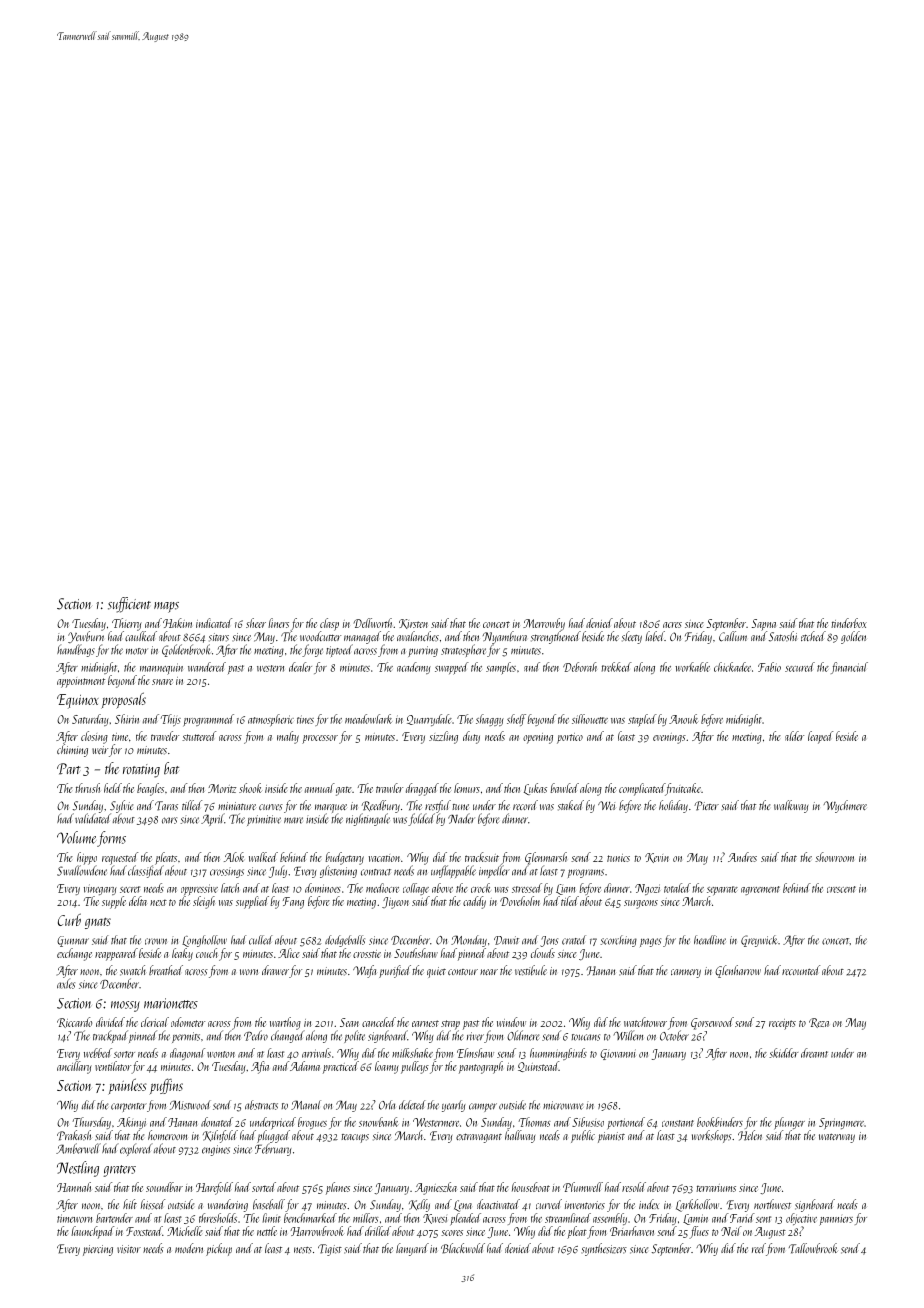 Image resolution: width=924 pixels, height=1308 pixels. I want to click on showroom, so click(834, 857).
